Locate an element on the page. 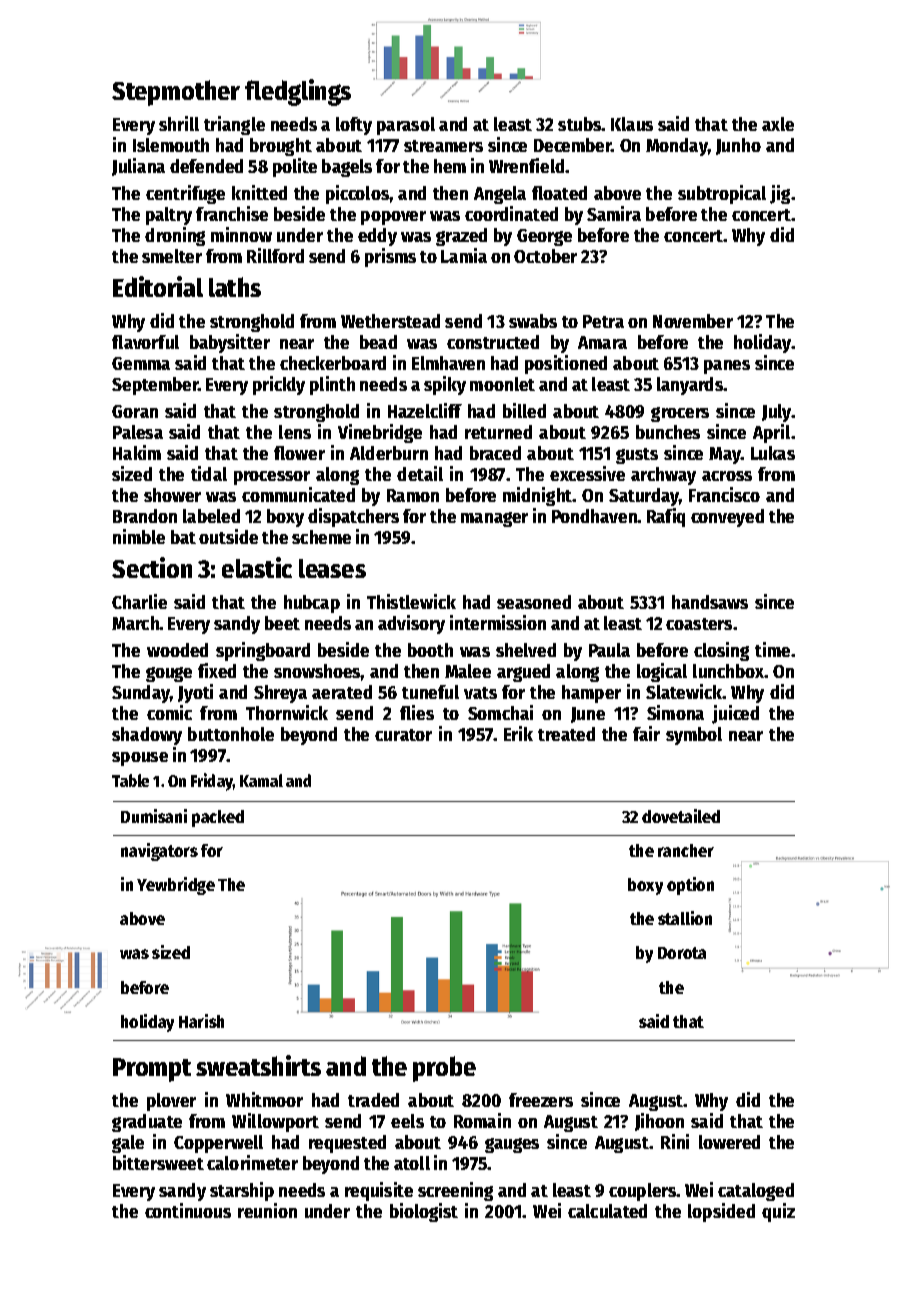  shrill is located at coordinates (179, 123).
